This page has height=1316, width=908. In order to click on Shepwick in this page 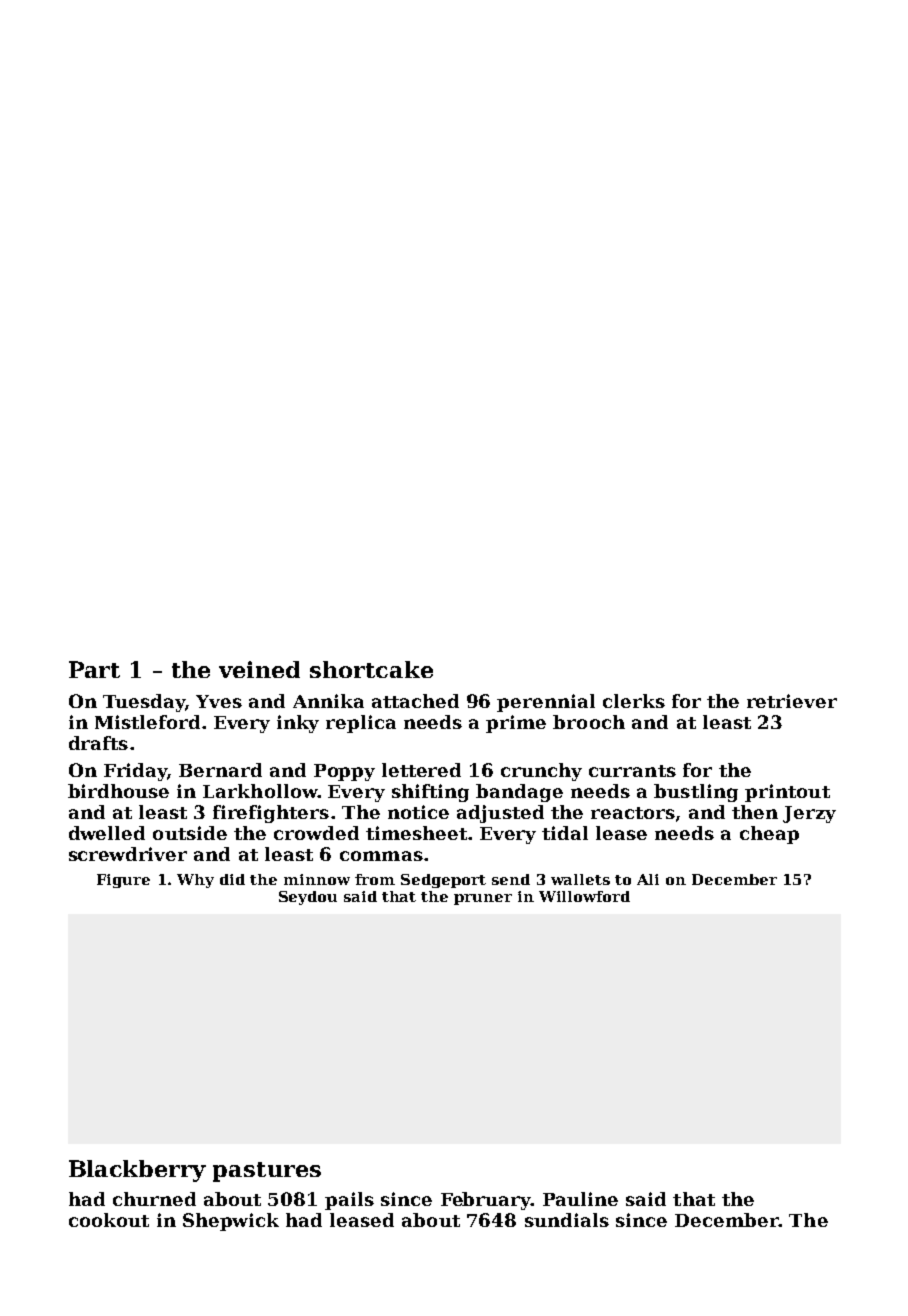, I will do `click(231, 1222)`.
